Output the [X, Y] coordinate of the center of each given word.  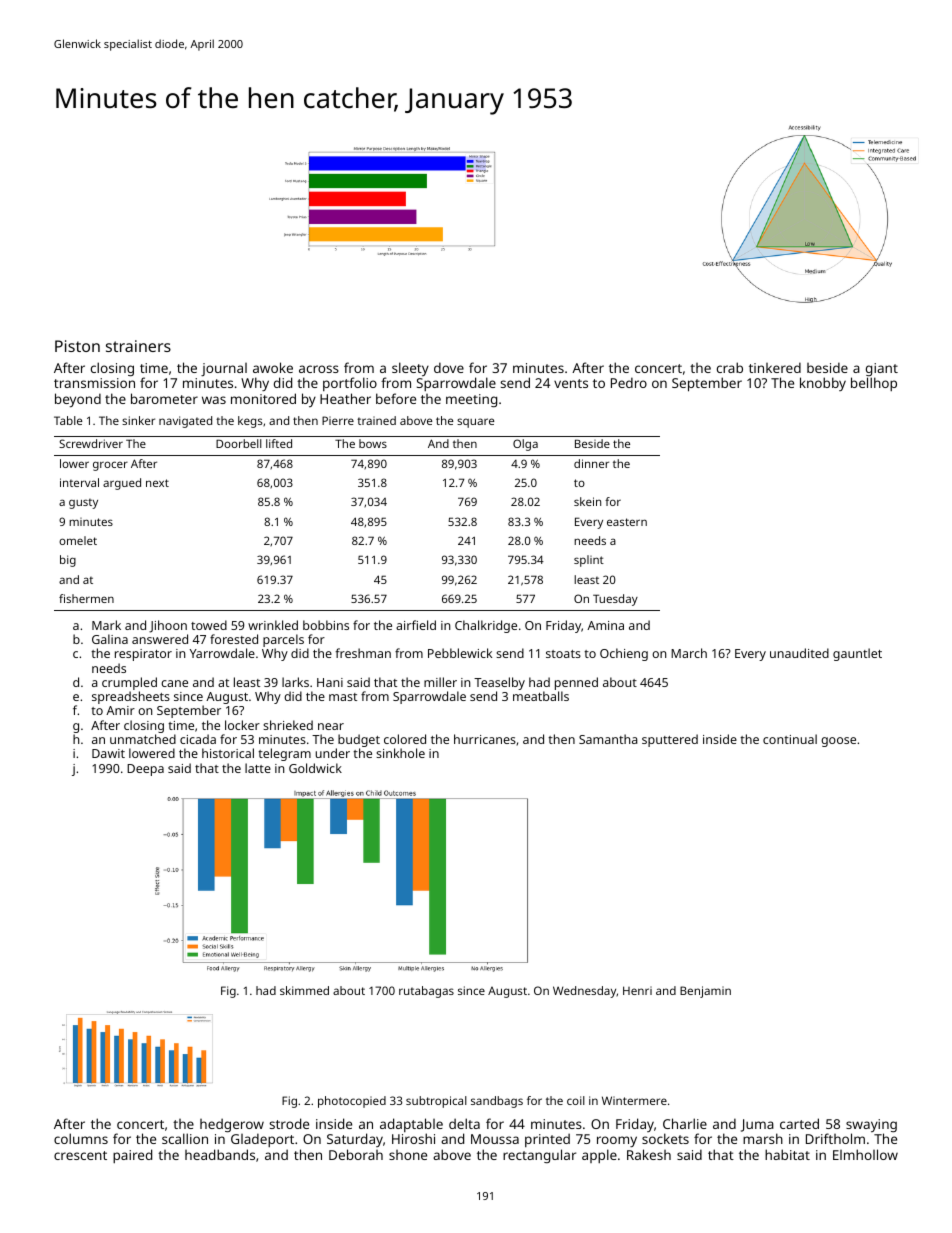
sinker [138, 420]
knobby [823, 384]
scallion [185, 1138]
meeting [471, 400]
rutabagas [426, 992]
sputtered [670, 740]
